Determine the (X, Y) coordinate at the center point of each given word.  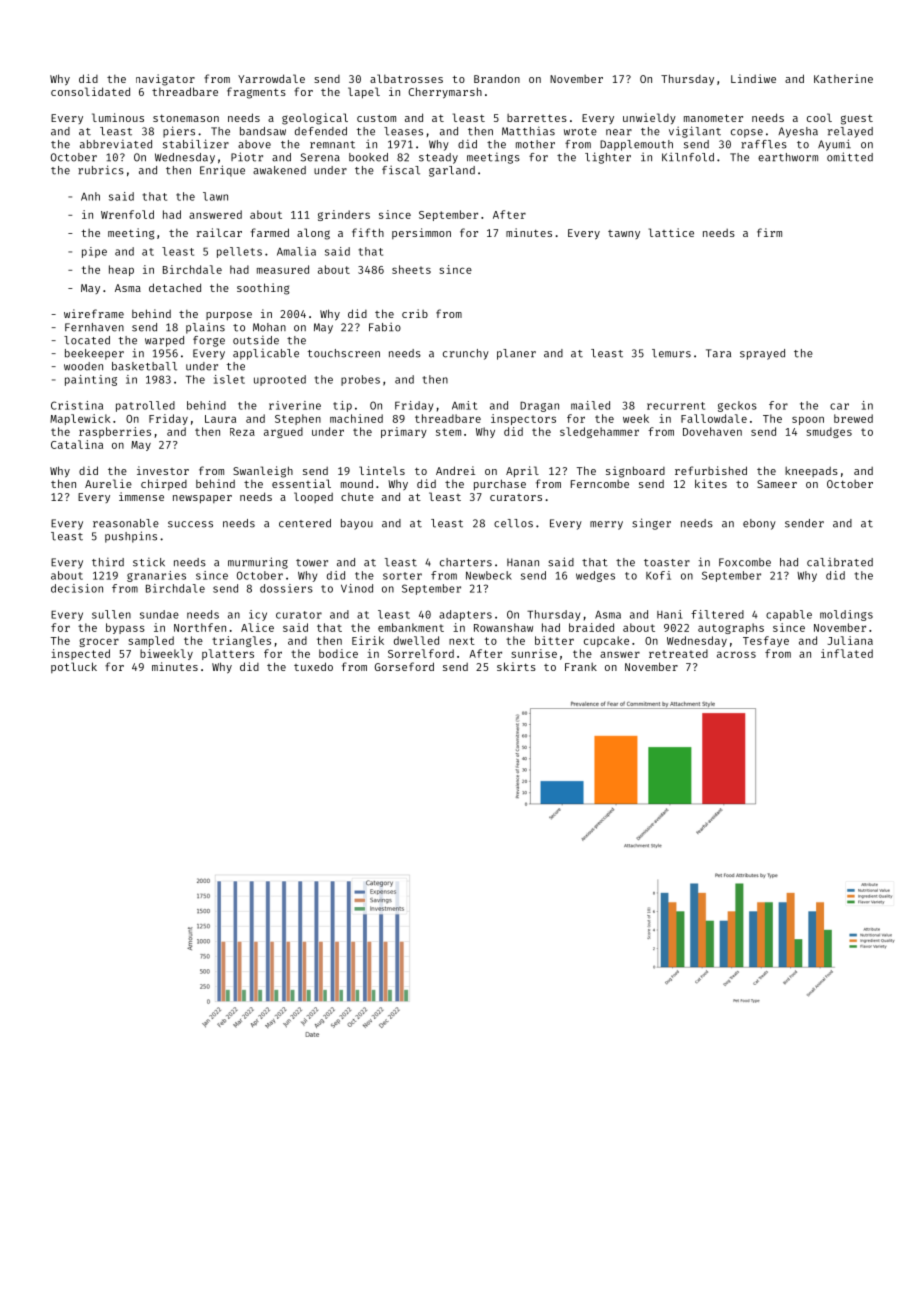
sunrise (534, 653)
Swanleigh (263, 472)
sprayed (762, 354)
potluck (74, 667)
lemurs (671, 353)
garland (452, 171)
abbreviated (116, 144)
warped (164, 341)
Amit (464, 405)
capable (789, 615)
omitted (850, 157)
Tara (718, 353)
